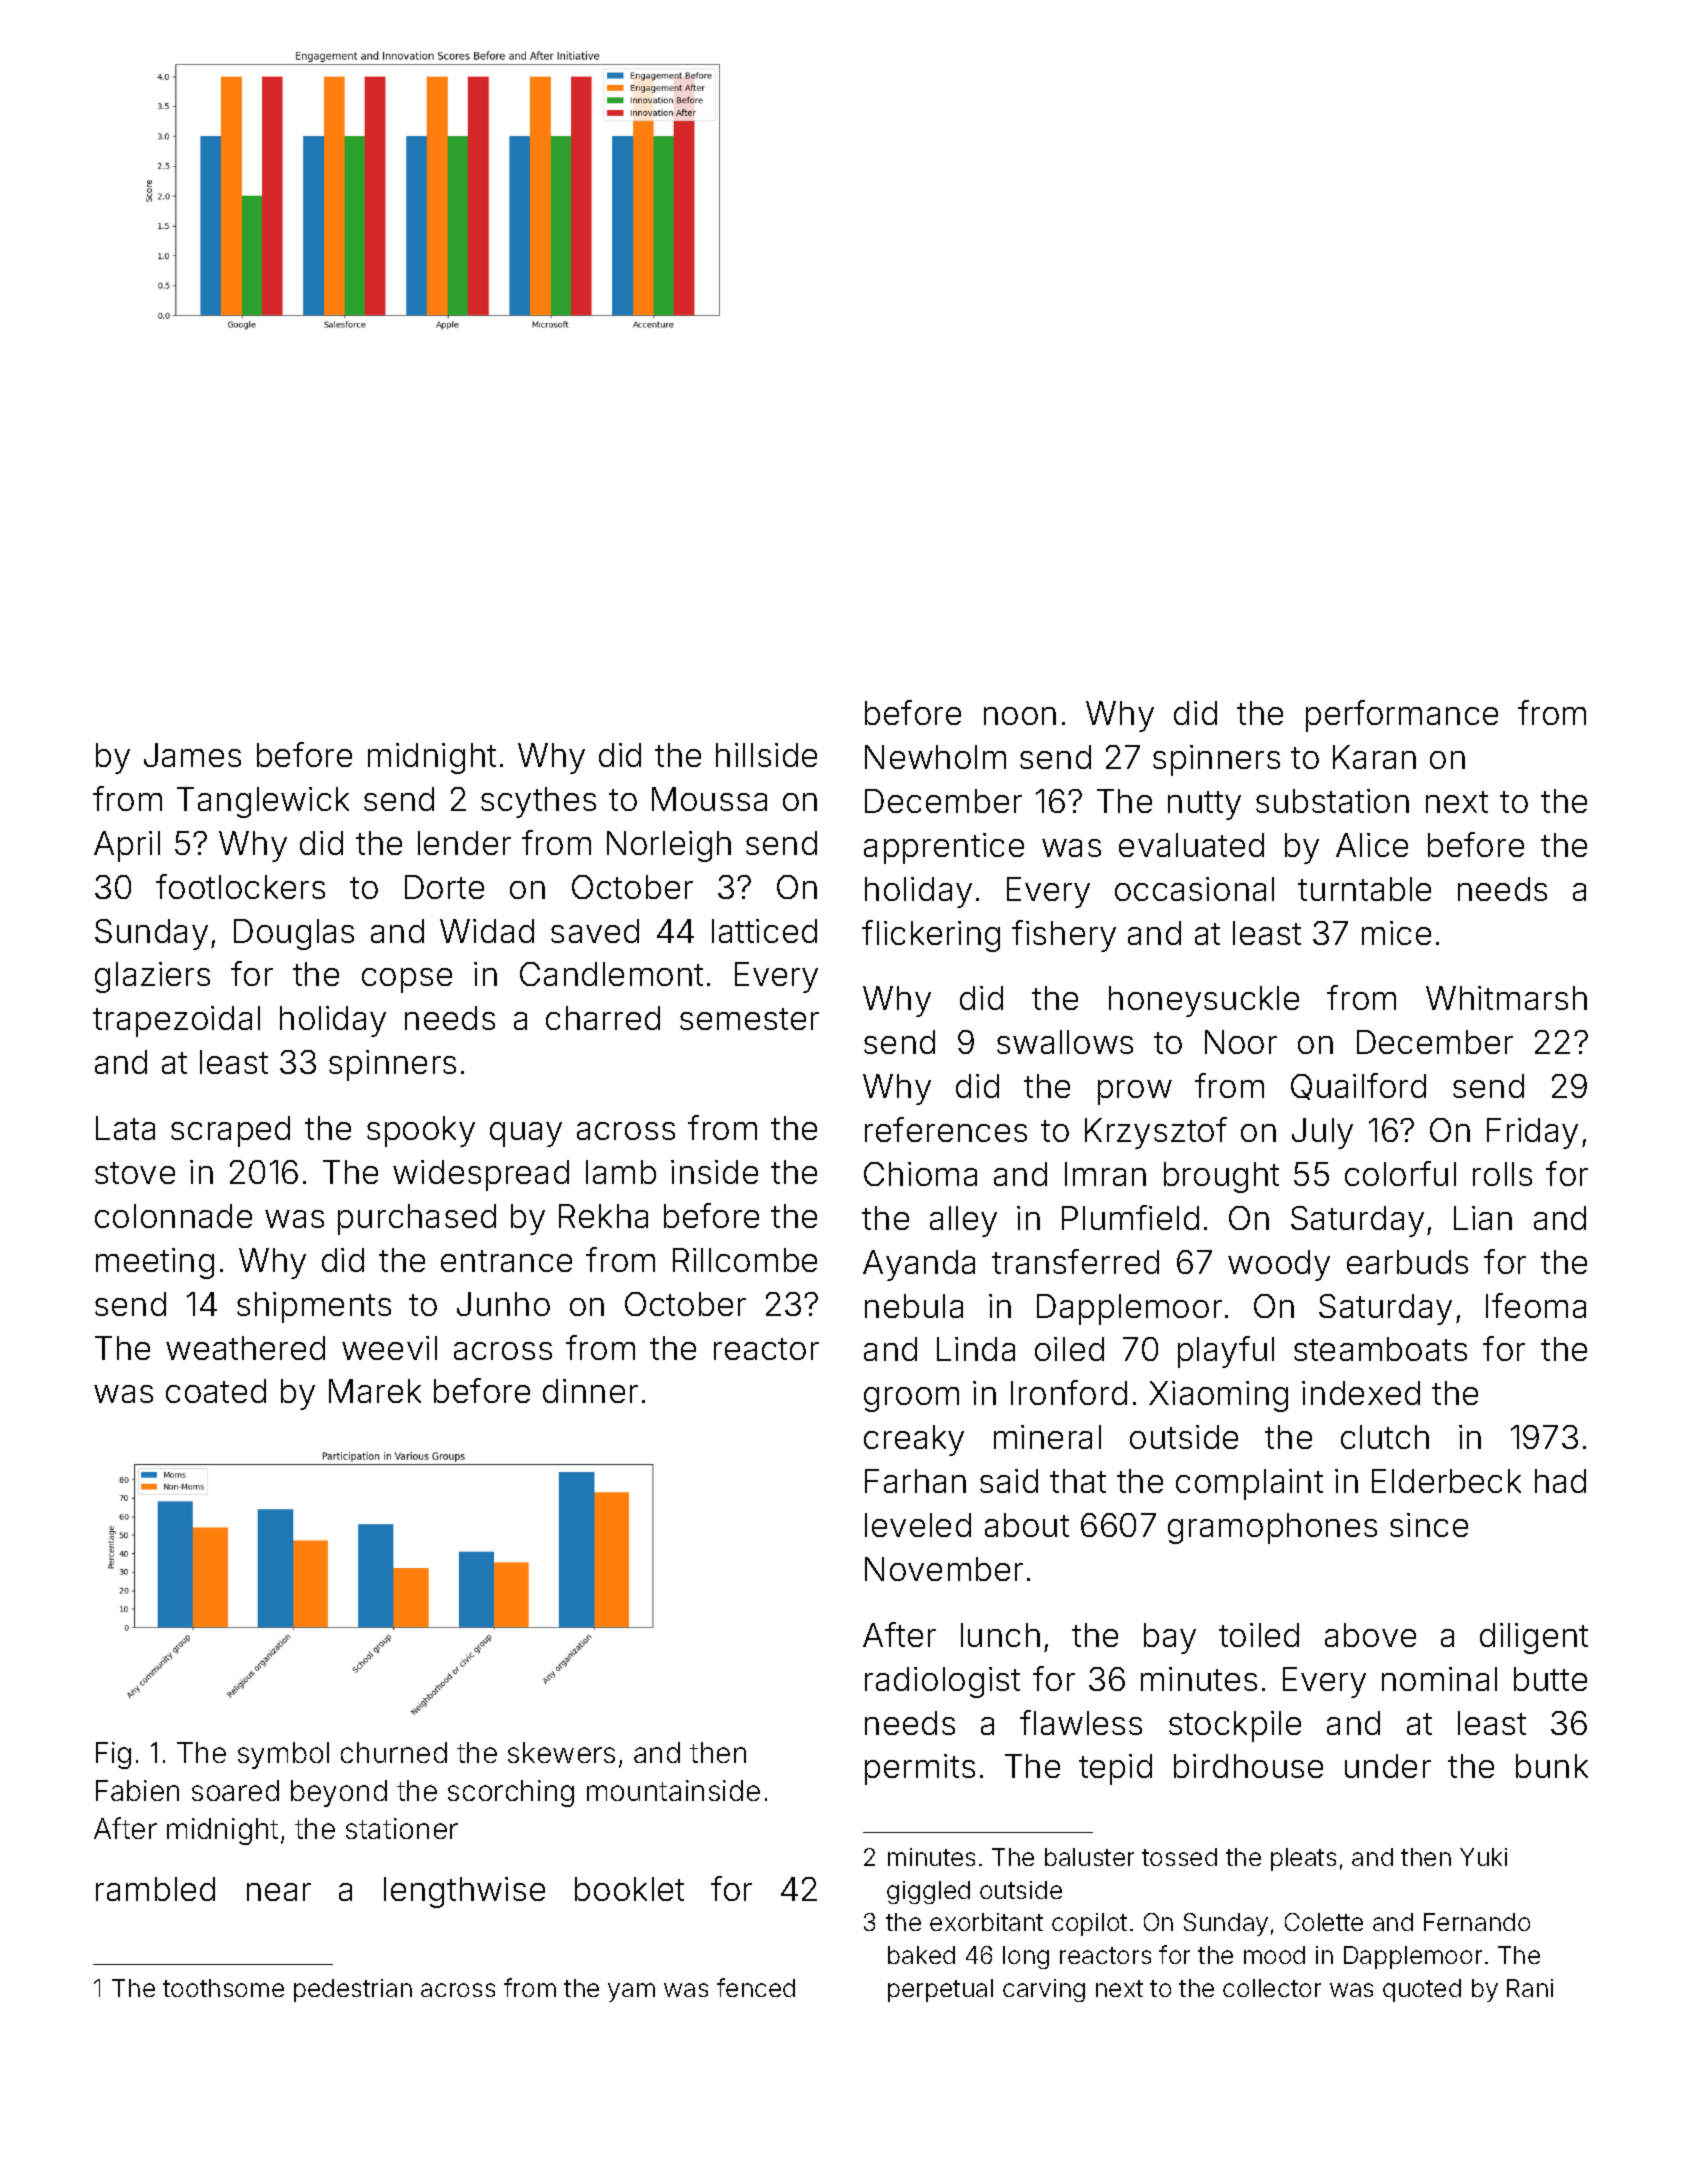 The width and height of the page is (1683, 2178). Describe the element at coordinates (914, 1440) in the page. I see `creaky` at that location.
